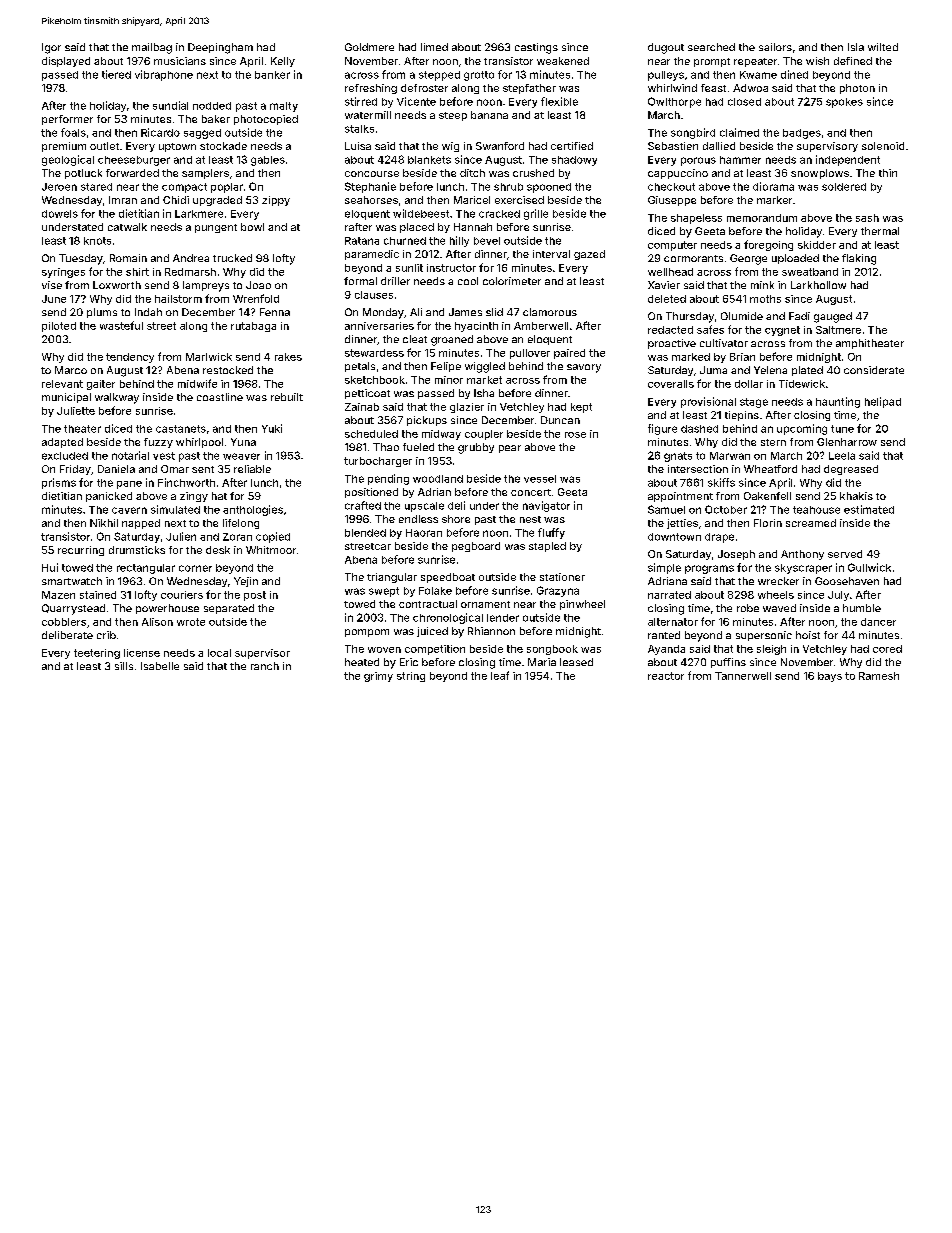 This screenshot has height=1233, width=952. What do you see at coordinates (879, 676) in the screenshot?
I see `Ramesh` at bounding box center [879, 676].
